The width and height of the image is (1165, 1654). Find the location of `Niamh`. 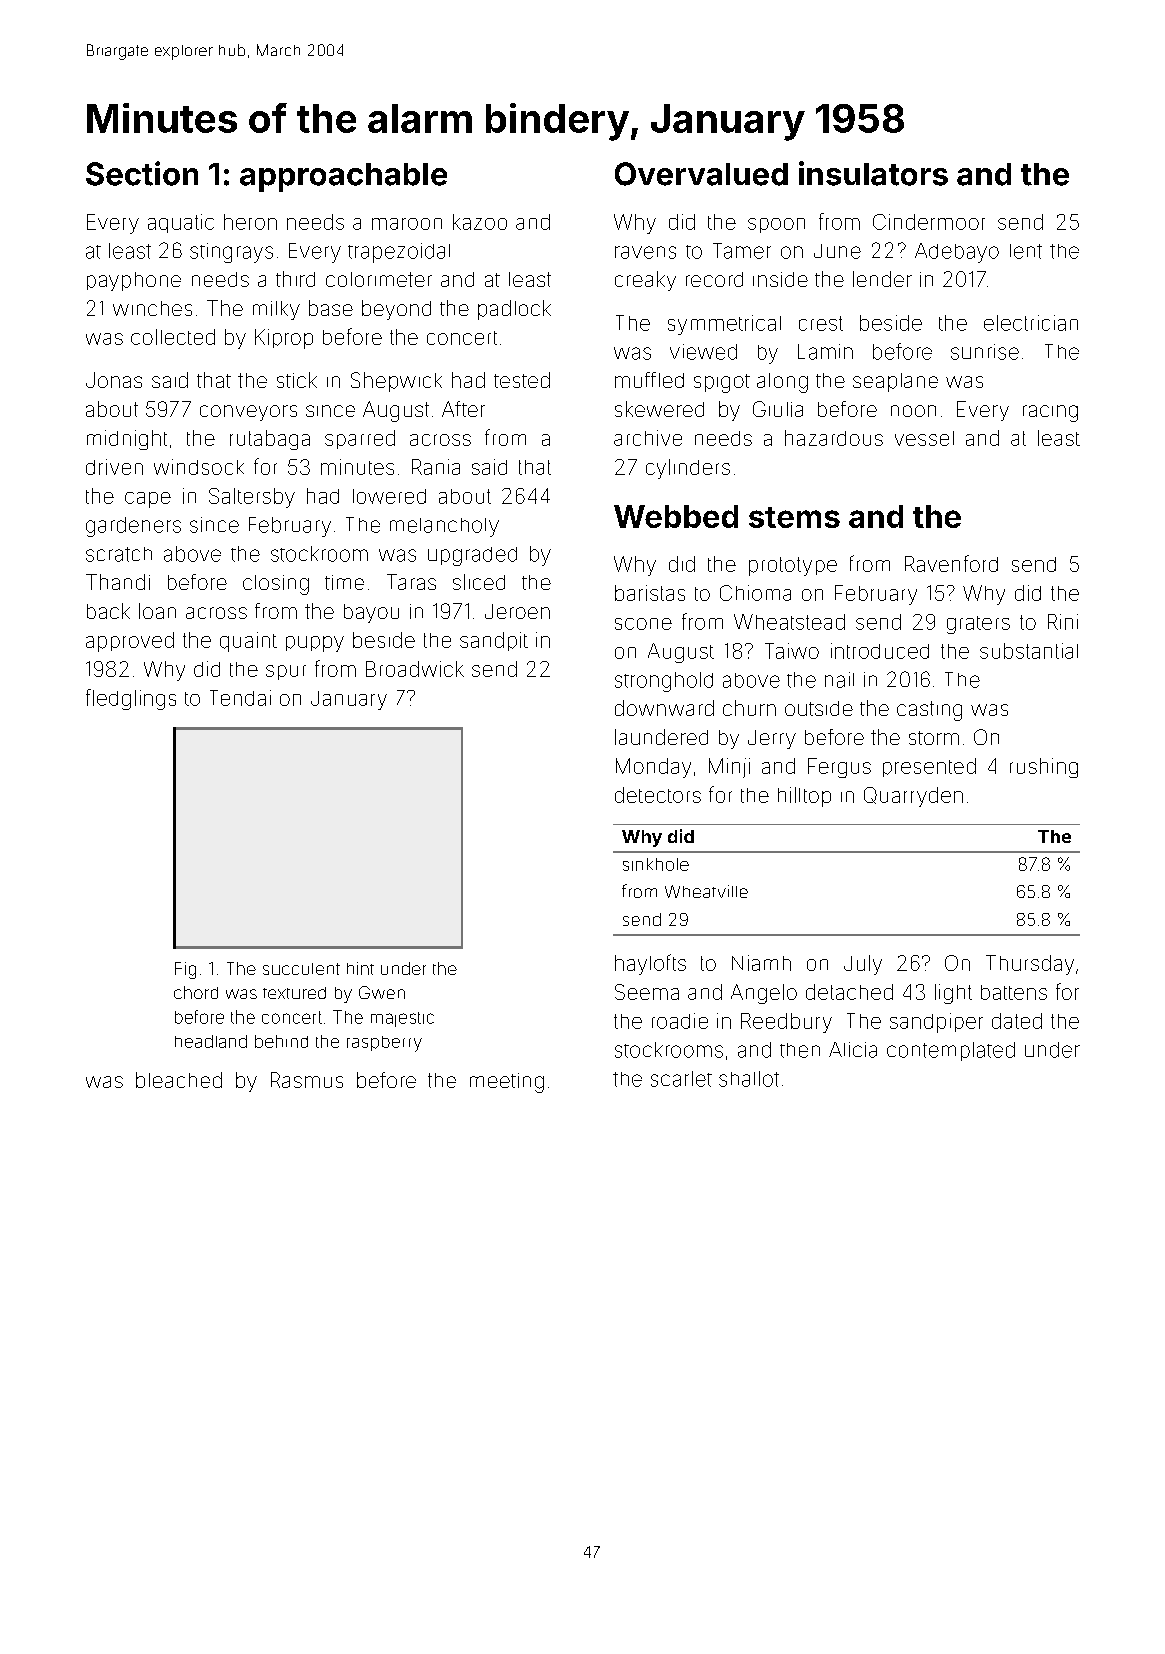

Niamh is located at coordinates (761, 963).
